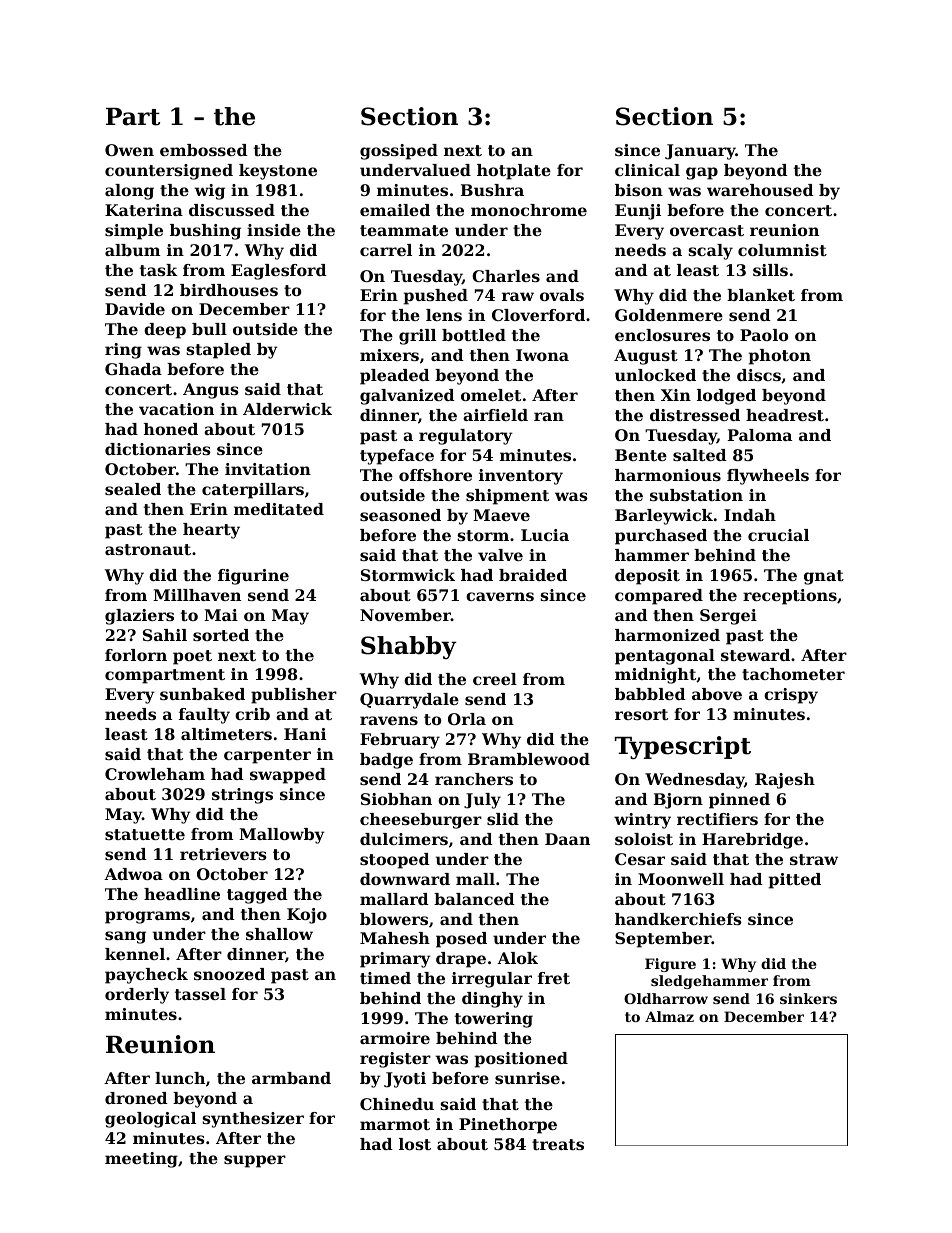 The width and height of the page is (952, 1233). What do you see at coordinates (288, 776) in the page?
I see `swapped` at bounding box center [288, 776].
